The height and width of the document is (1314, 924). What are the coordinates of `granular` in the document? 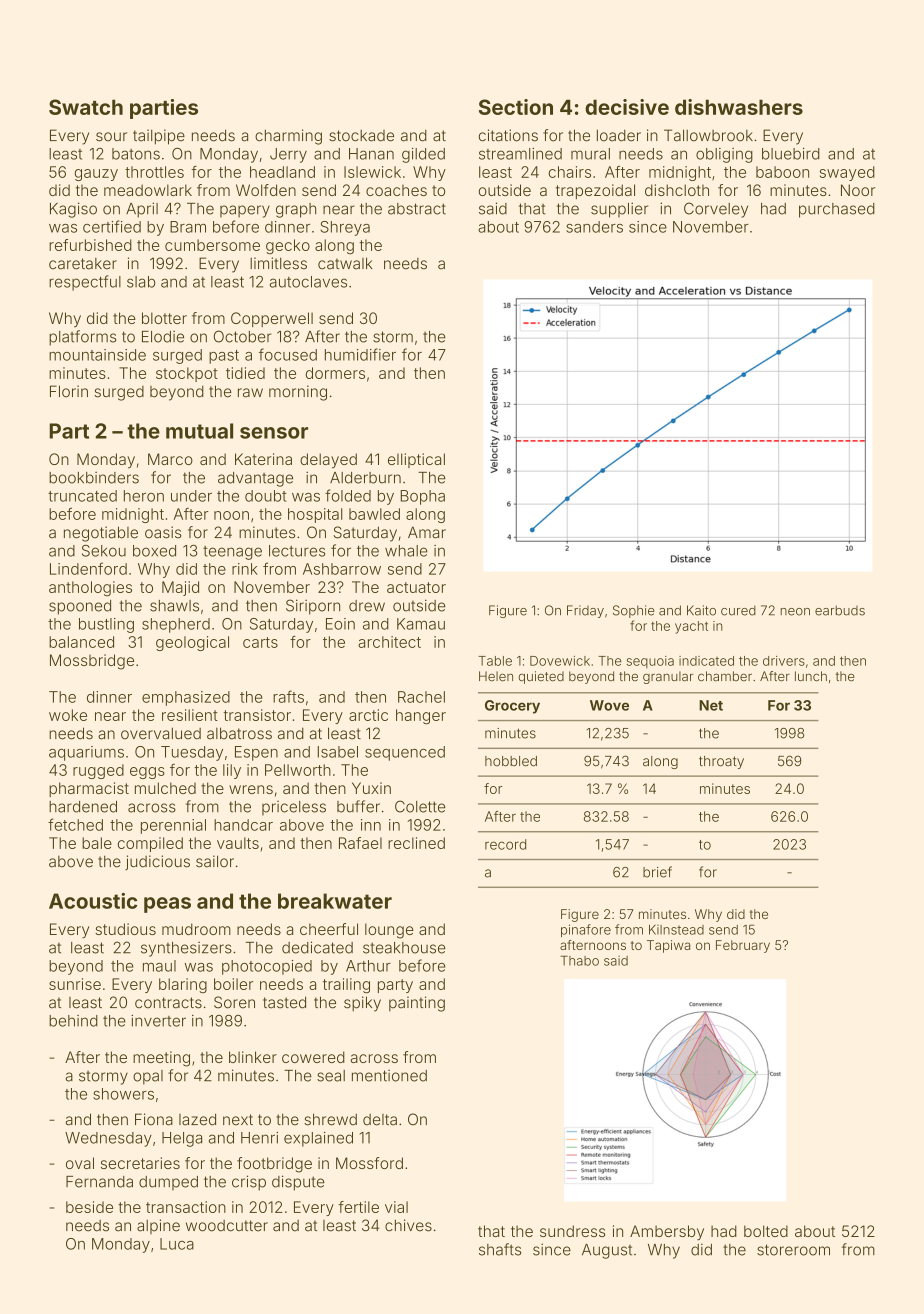 It's located at (668, 677).
